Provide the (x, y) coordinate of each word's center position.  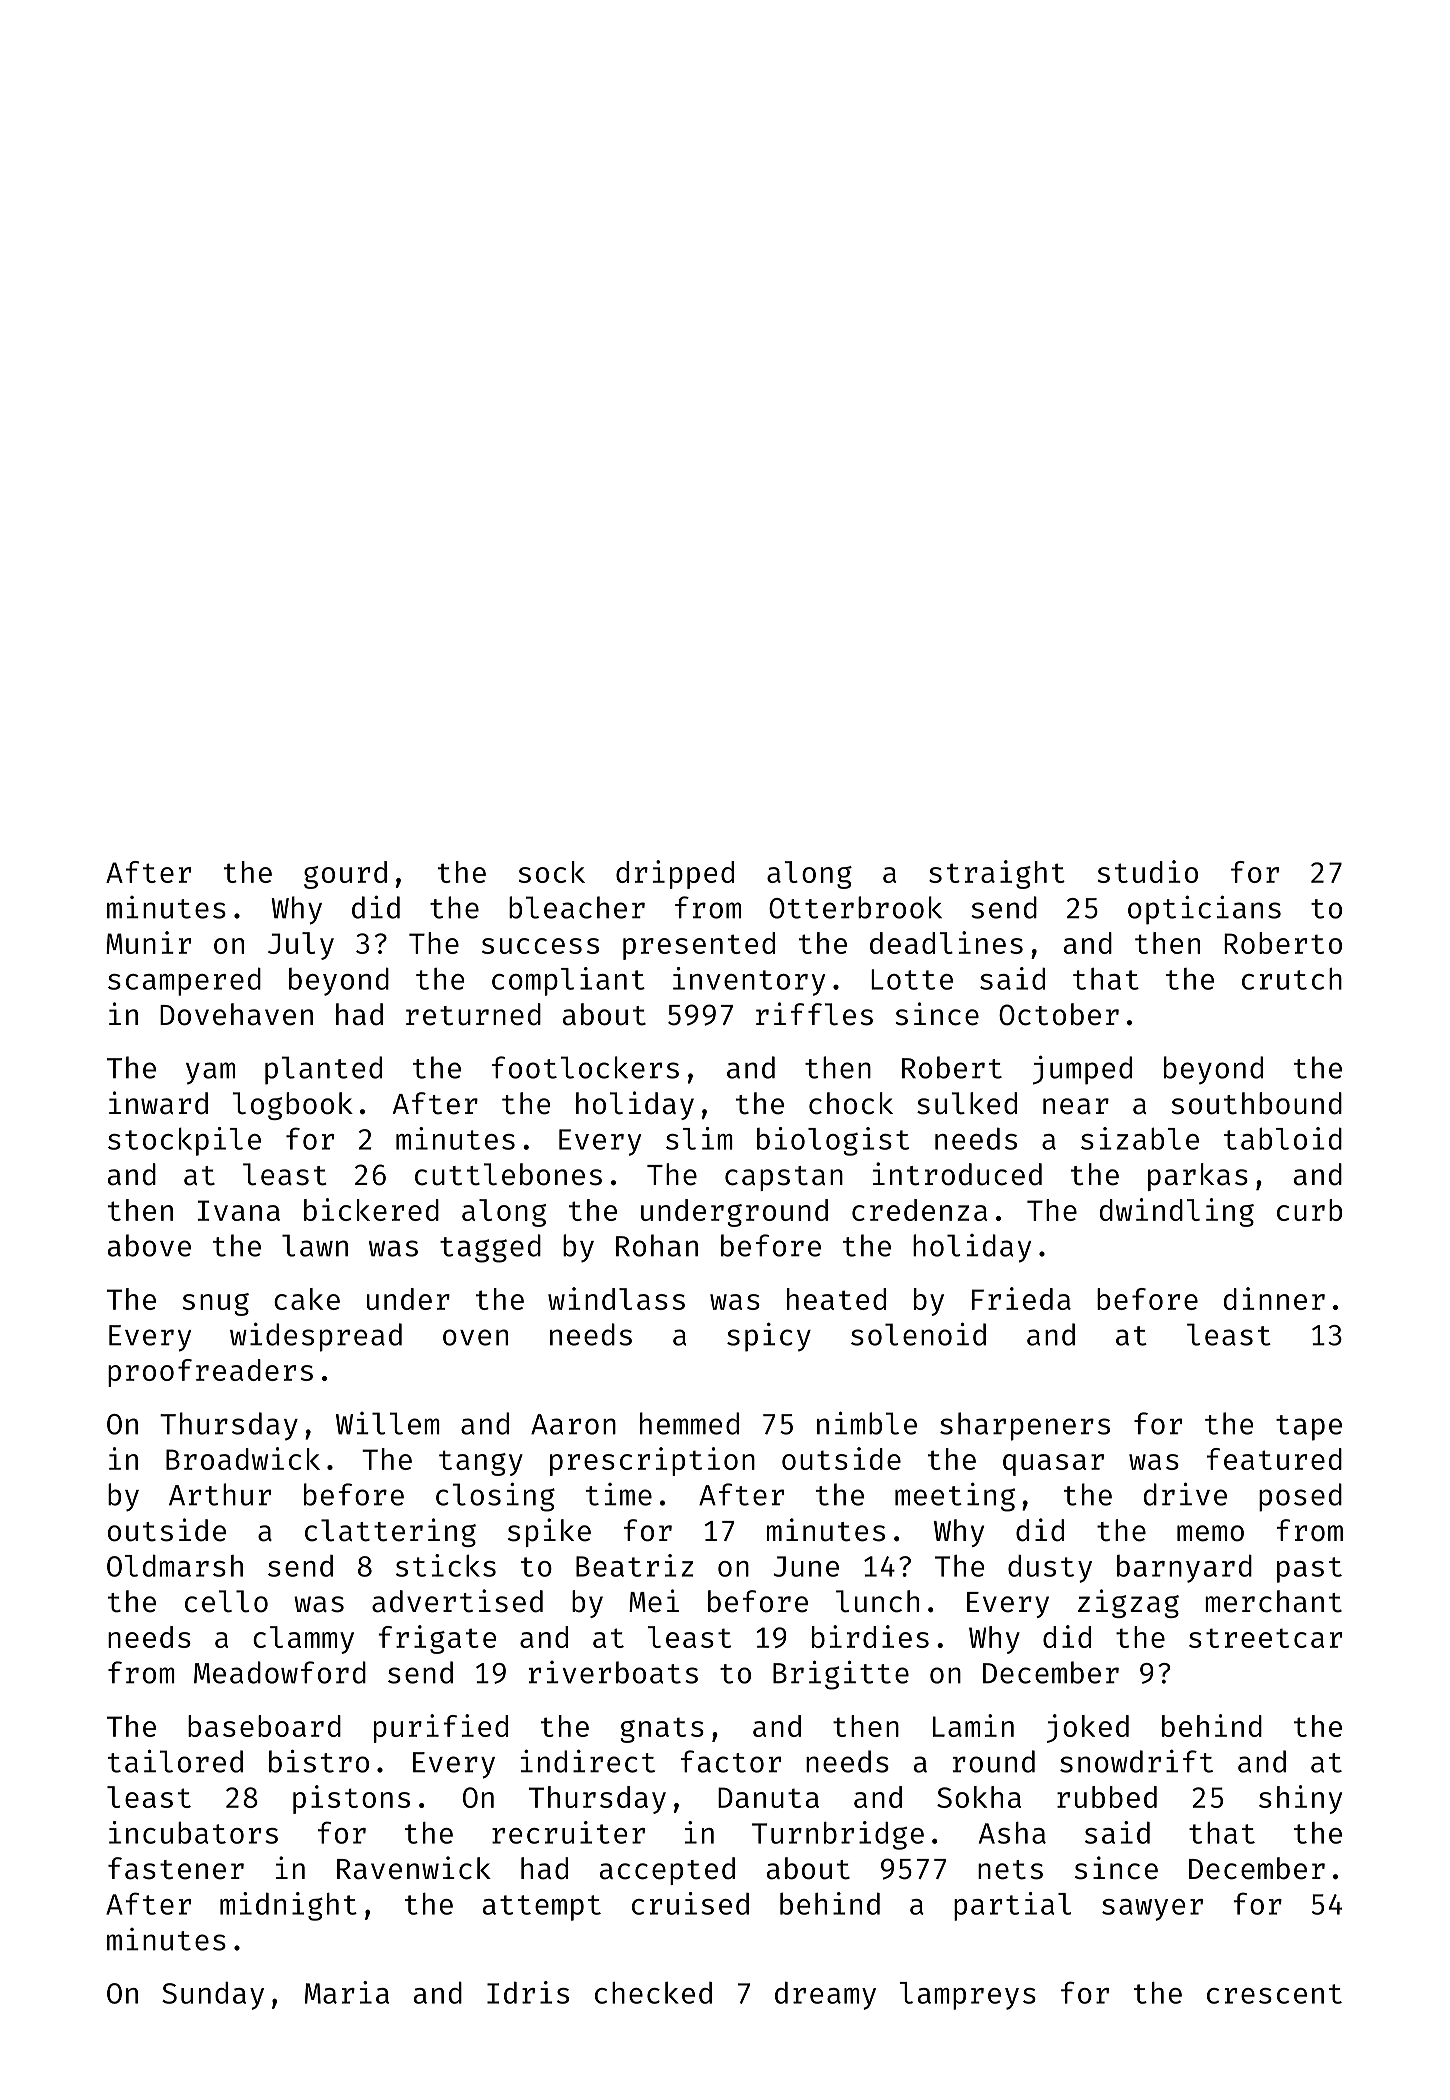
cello (226, 1601)
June (806, 1566)
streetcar (1265, 1638)
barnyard (1184, 1568)
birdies (870, 1636)
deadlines (946, 942)
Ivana (238, 1210)
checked (653, 1993)
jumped (1082, 1070)
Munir (148, 942)
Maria (347, 1992)
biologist (833, 1141)
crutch (1292, 979)
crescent (1274, 1994)
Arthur (220, 1494)
